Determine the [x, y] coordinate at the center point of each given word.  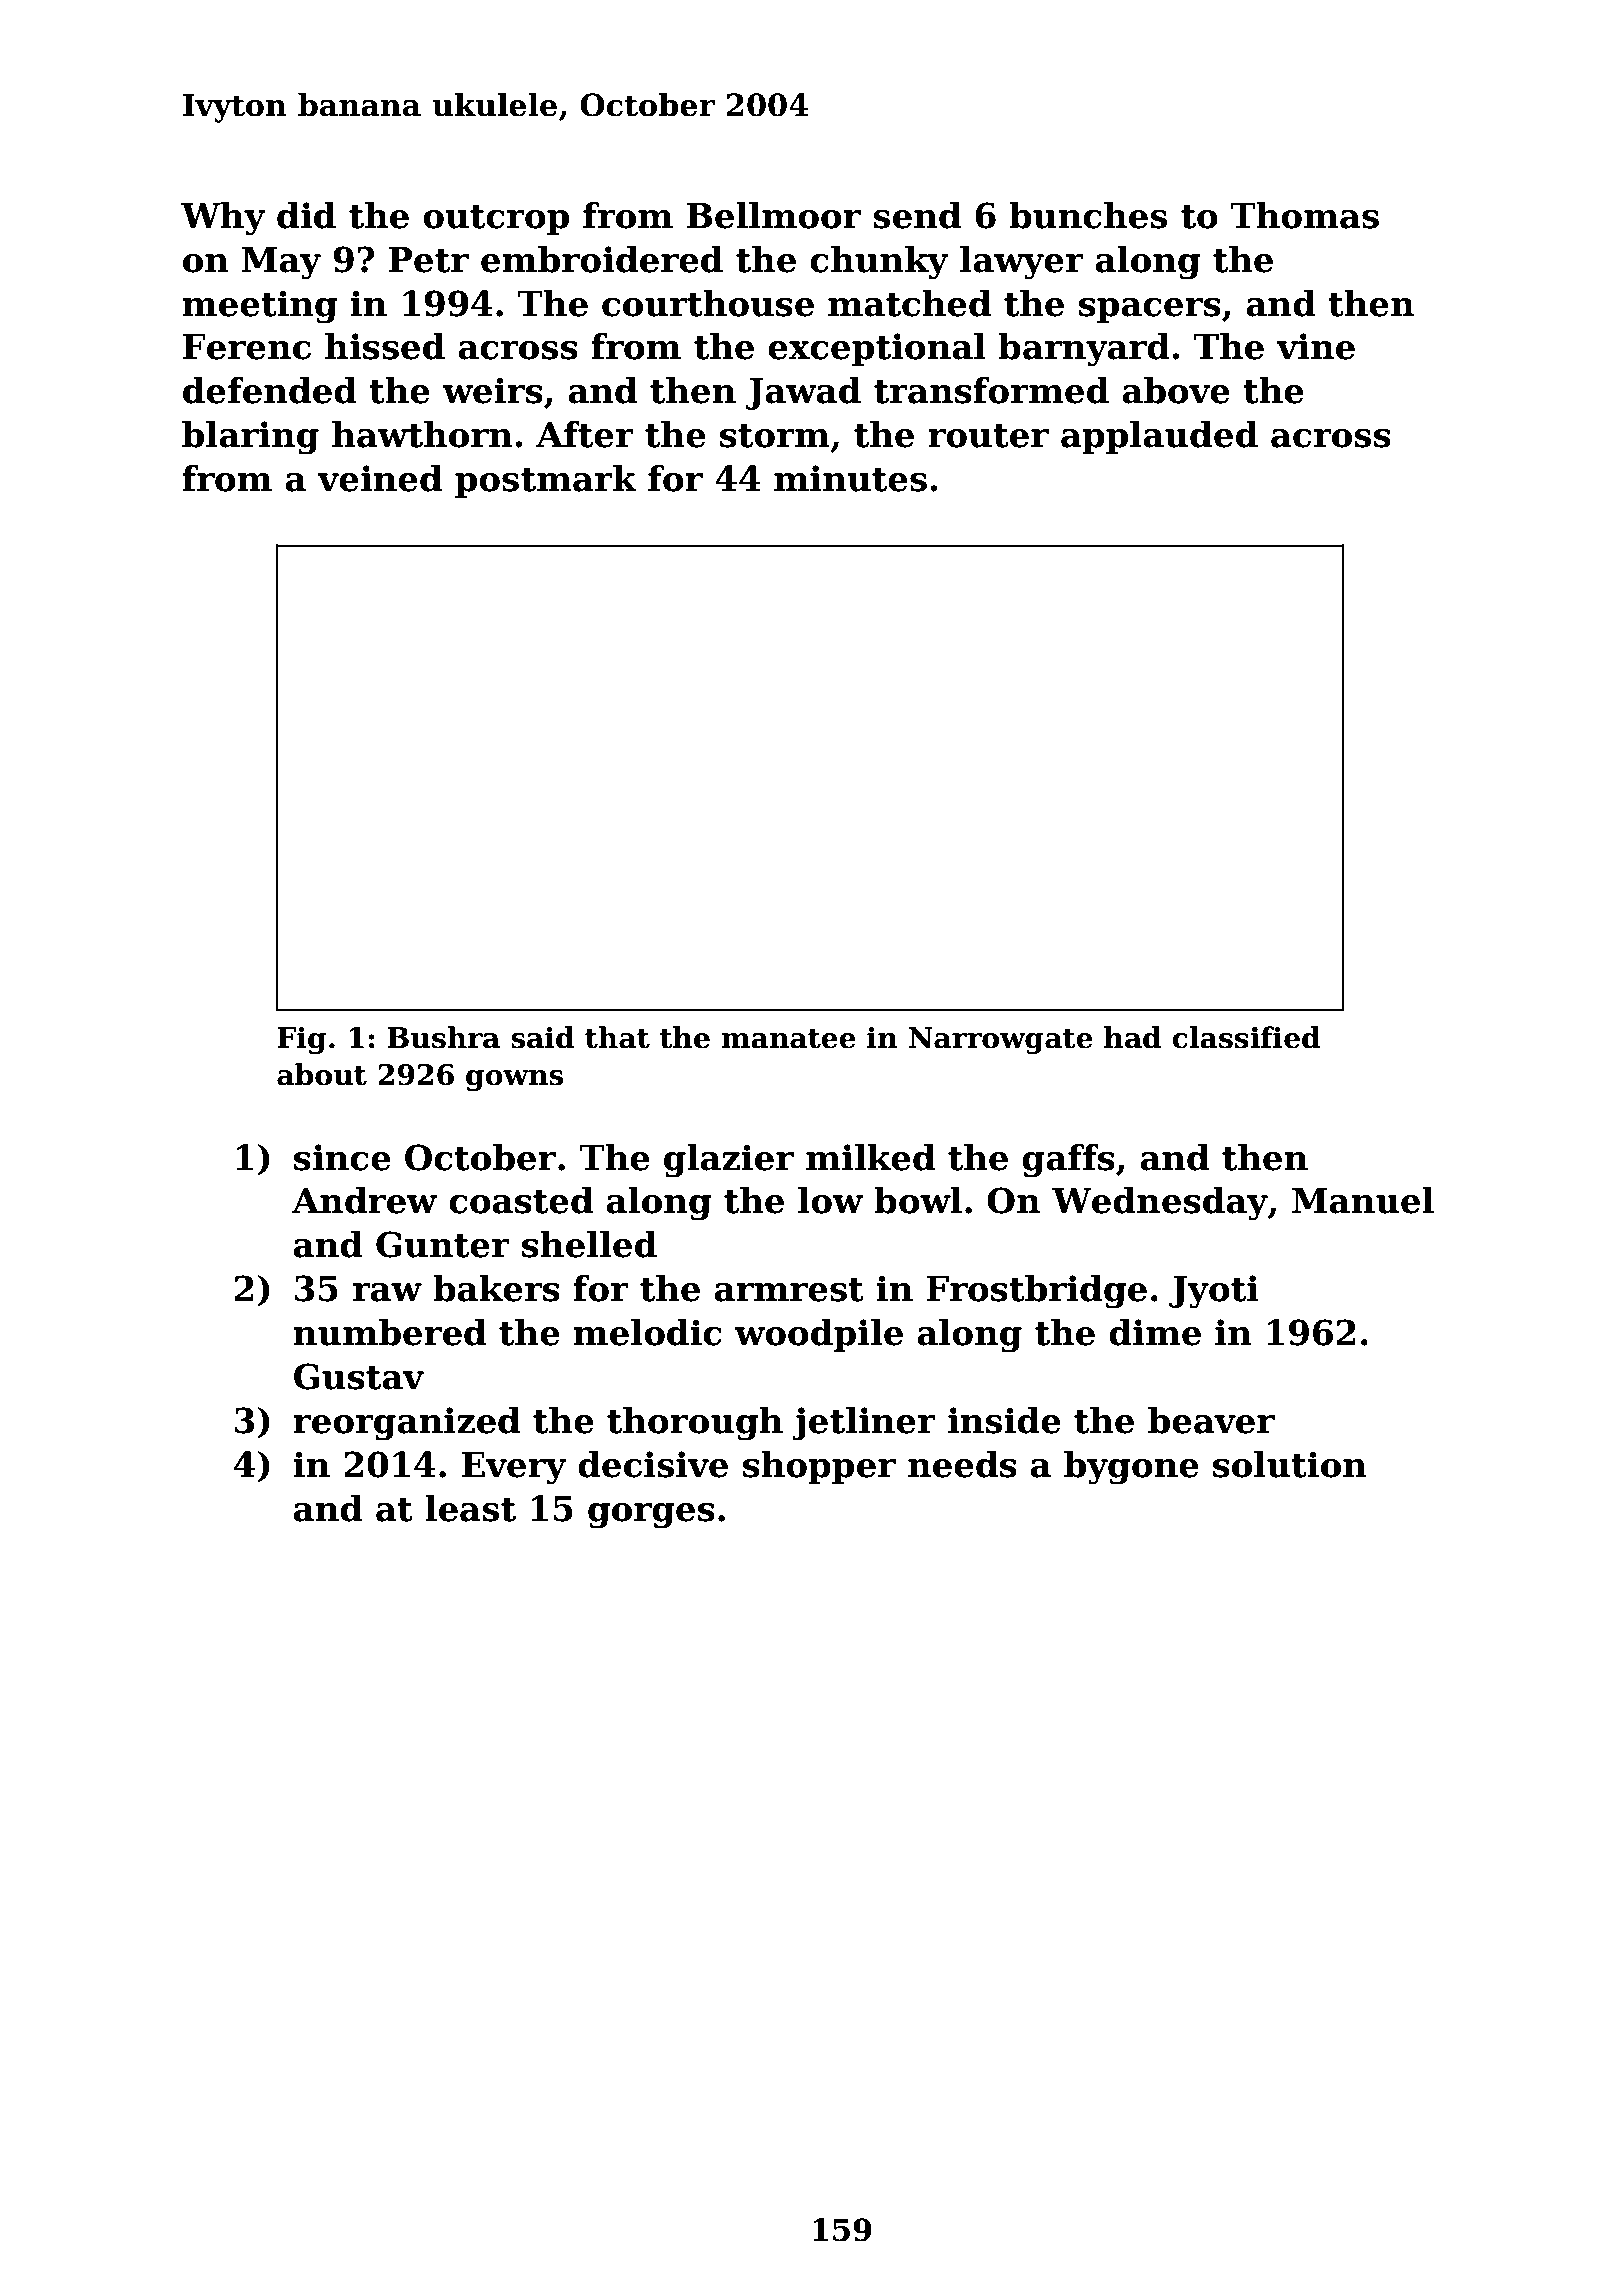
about [322, 1074]
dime [1155, 1332]
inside [1004, 1420]
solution [1290, 1464]
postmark [546, 481]
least [470, 1508]
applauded [1159, 437]
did [306, 215]
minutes [850, 478]
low [830, 1200]
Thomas [1304, 215]
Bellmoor [774, 215]
